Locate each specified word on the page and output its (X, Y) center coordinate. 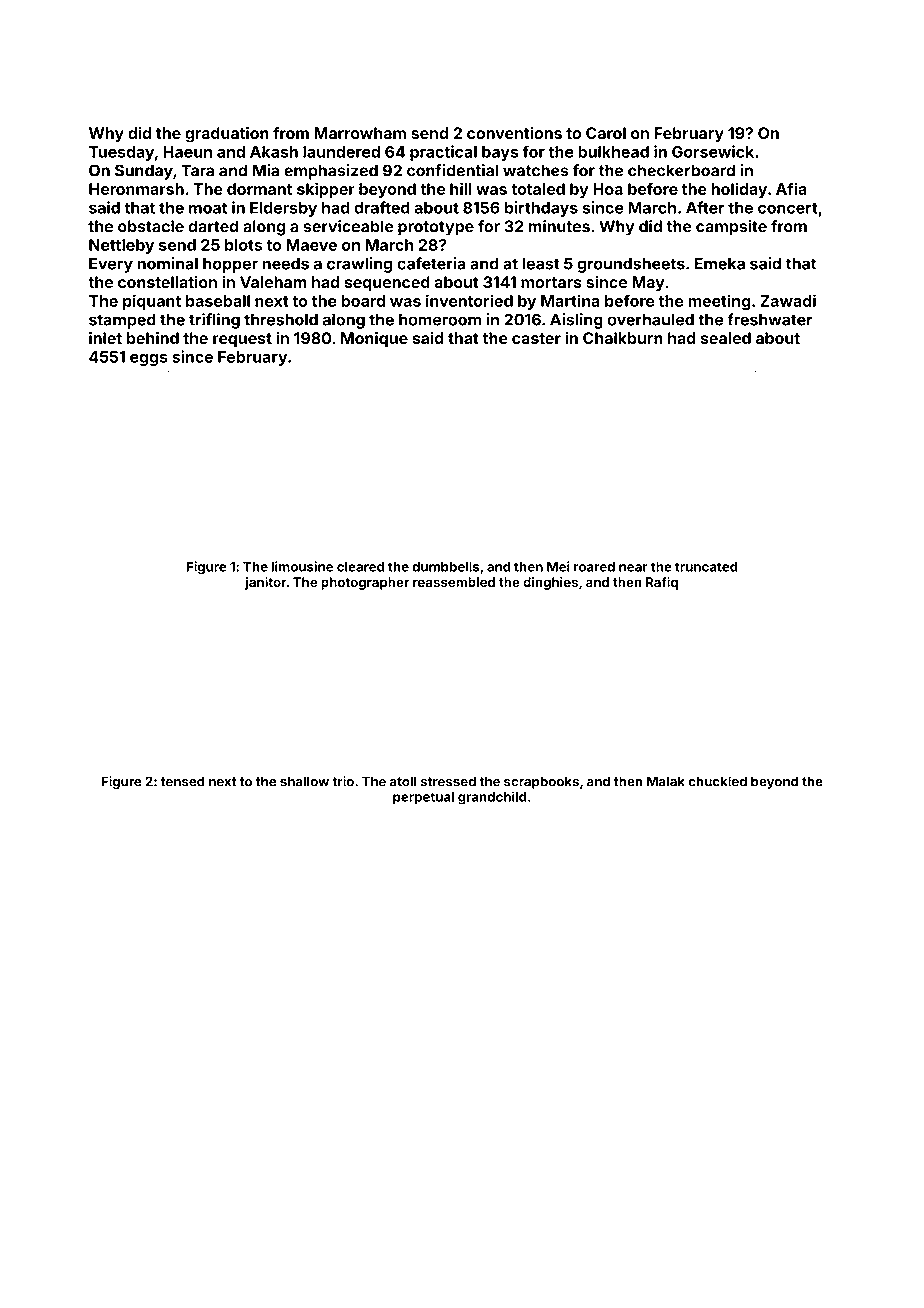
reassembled (454, 582)
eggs (149, 360)
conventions (514, 133)
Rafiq (662, 583)
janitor (266, 583)
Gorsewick (713, 151)
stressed (448, 781)
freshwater (770, 319)
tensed (183, 781)
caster (536, 338)
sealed (726, 338)
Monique (374, 340)
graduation (227, 135)
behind (153, 338)
